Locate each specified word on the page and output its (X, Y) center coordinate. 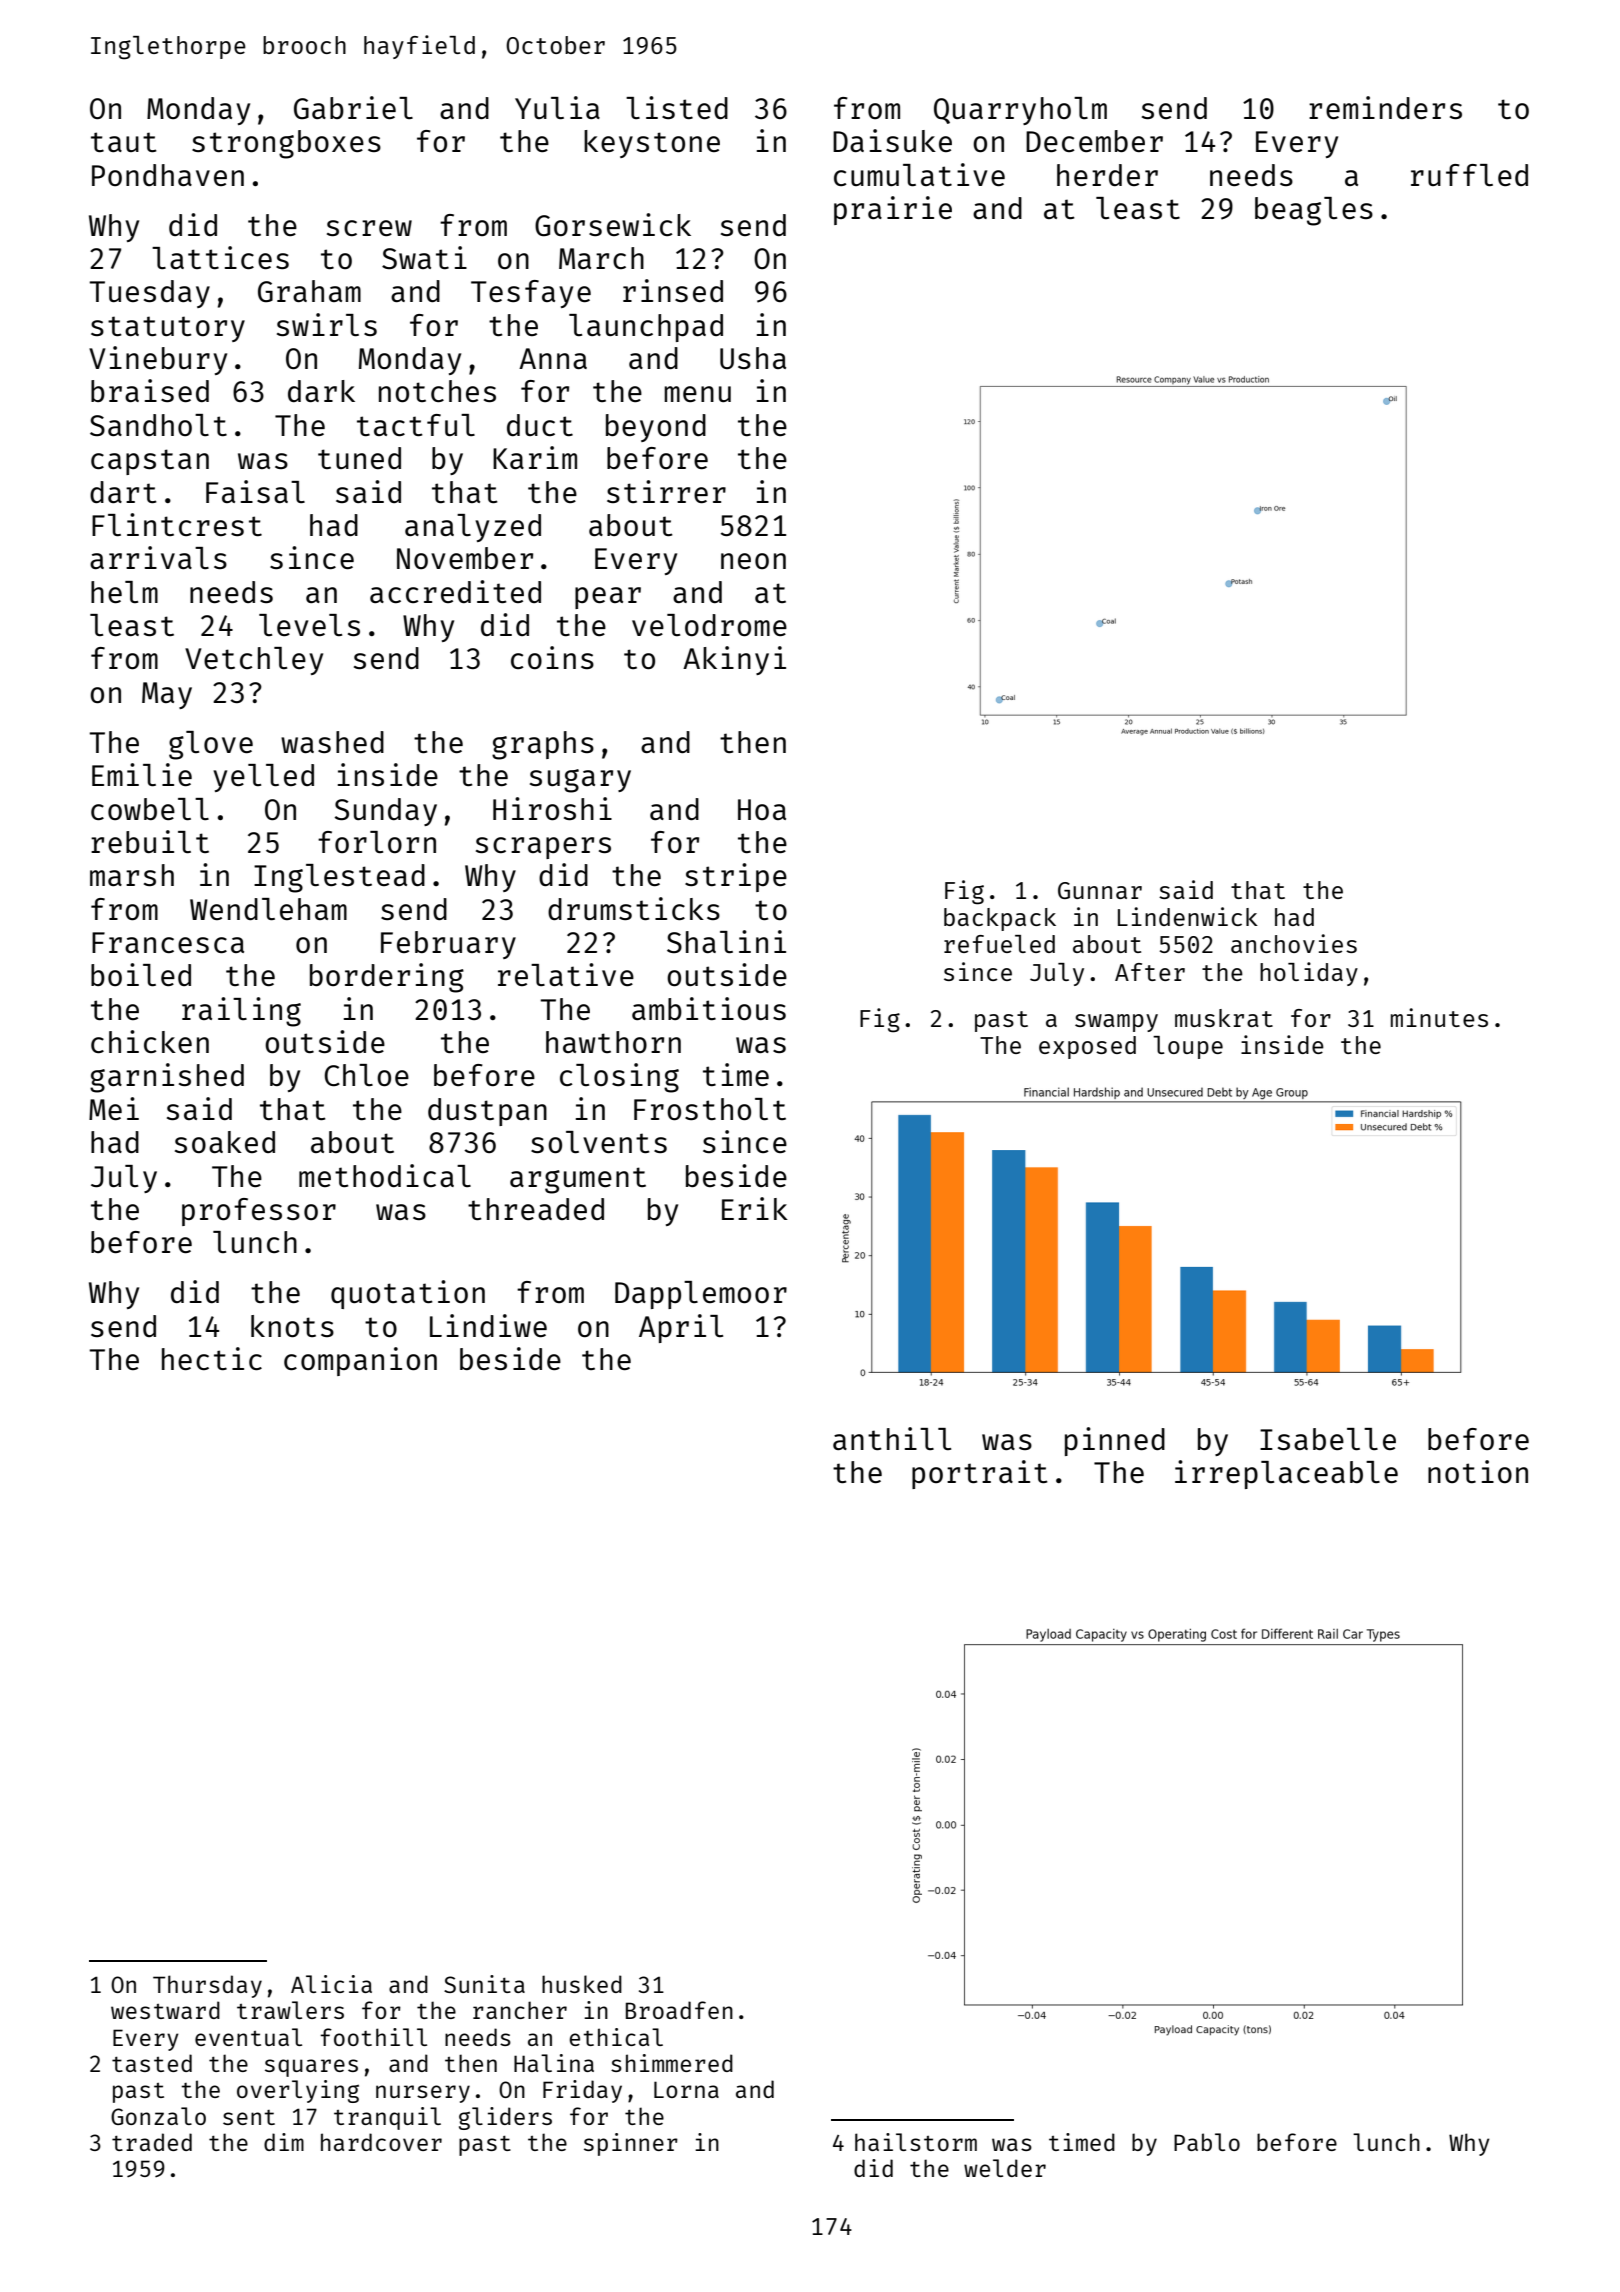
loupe (1188, 1047)
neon (753, 561)
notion (1478, 1471)
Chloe (367, 1075)
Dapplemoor (701, 1295)
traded (152, 2142)
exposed (1087, 1047)
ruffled (1469, 175)
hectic (212, 1358)
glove (211, 745)
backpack (1000, 919)
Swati (424, 257)
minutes (1439, 1017)
